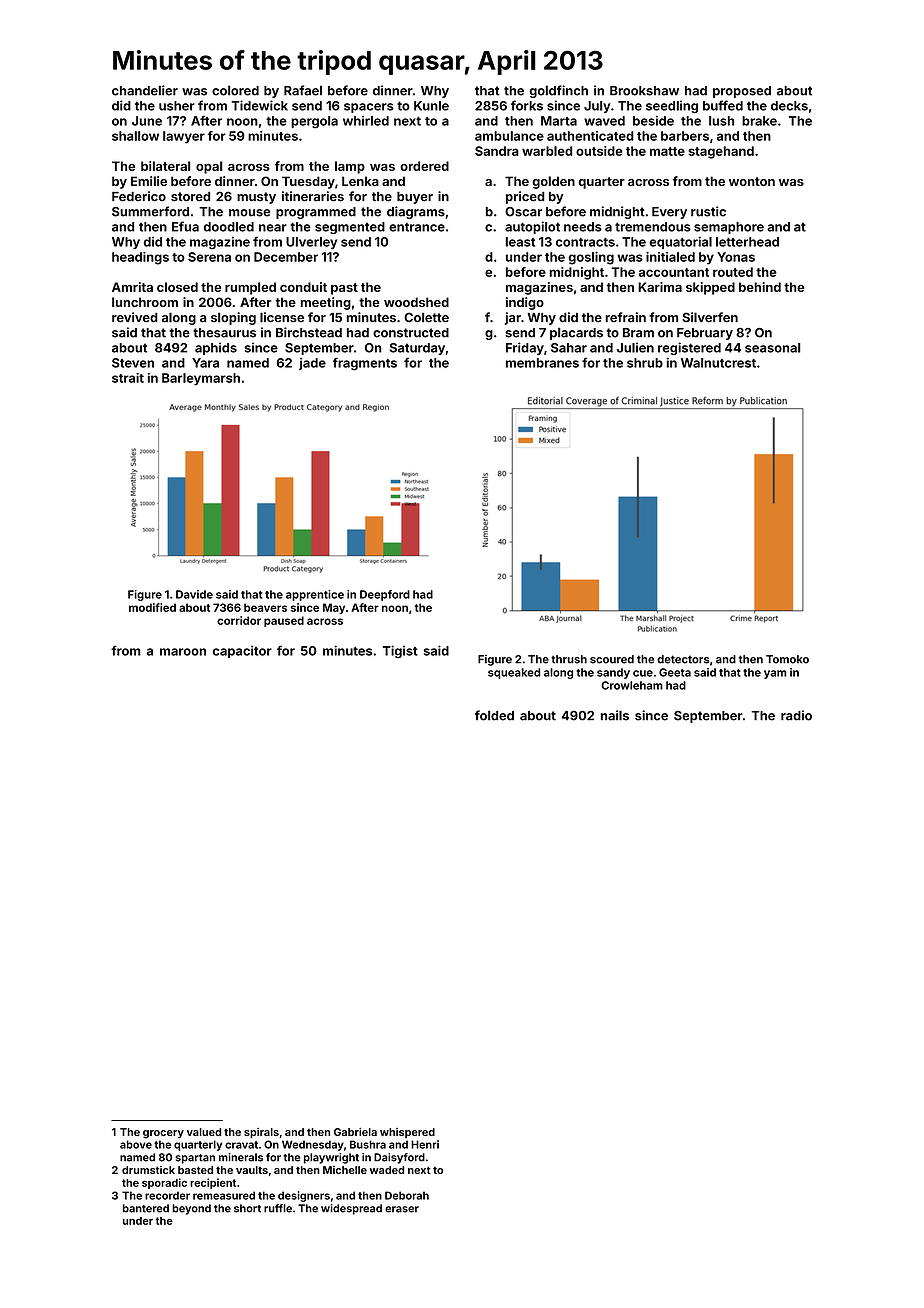  I want to click on folded, so click(494, 715).
